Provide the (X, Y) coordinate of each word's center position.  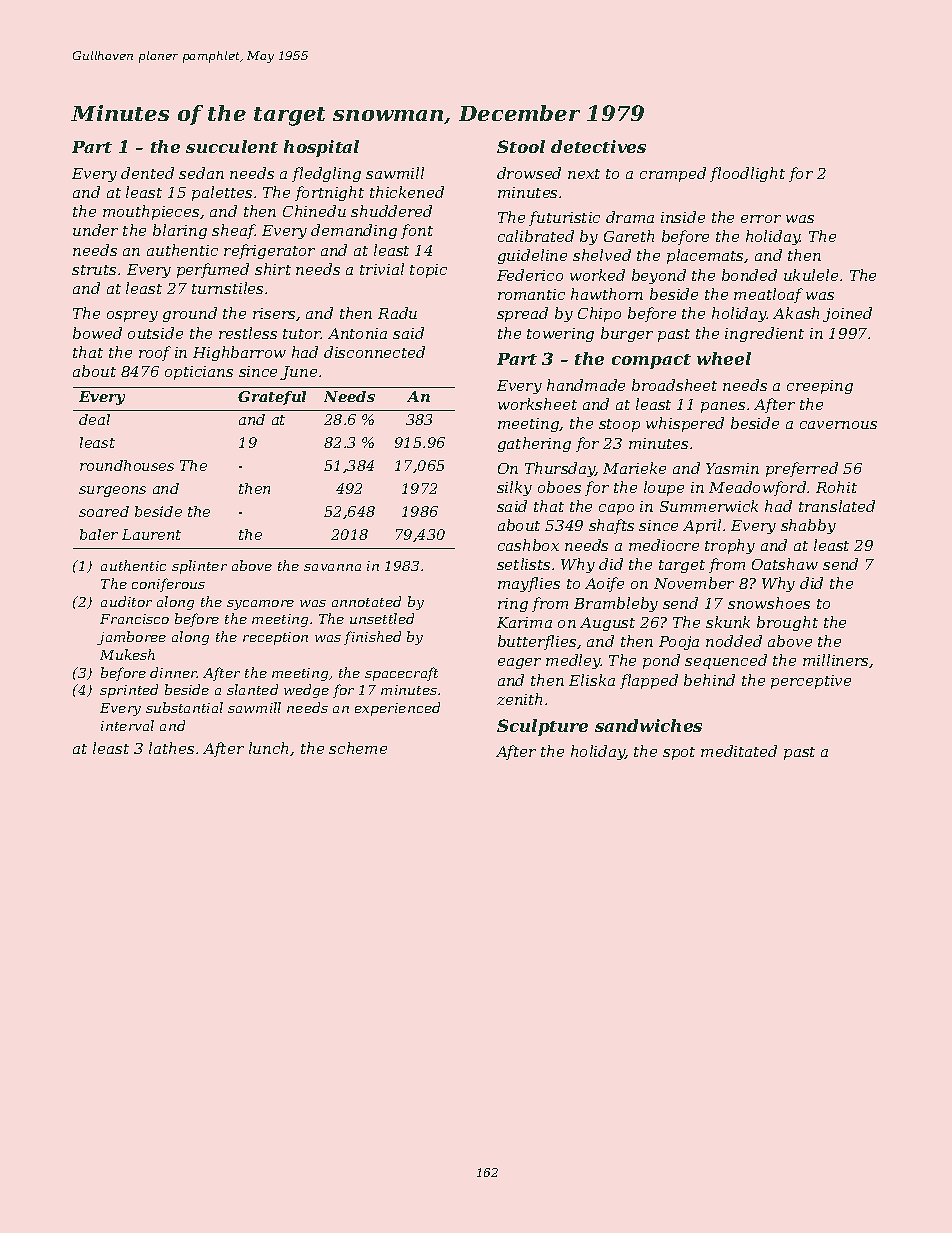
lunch (268, 748)
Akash (796, 313)
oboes (559, 487)
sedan (201, 173)
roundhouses (127, 465)
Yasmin (732, 468)
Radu (397, 313)
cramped (673, 174)
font (417, 231)
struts (94, 270)
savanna (332, 567)
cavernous (838, 425)
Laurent (151, 534)
